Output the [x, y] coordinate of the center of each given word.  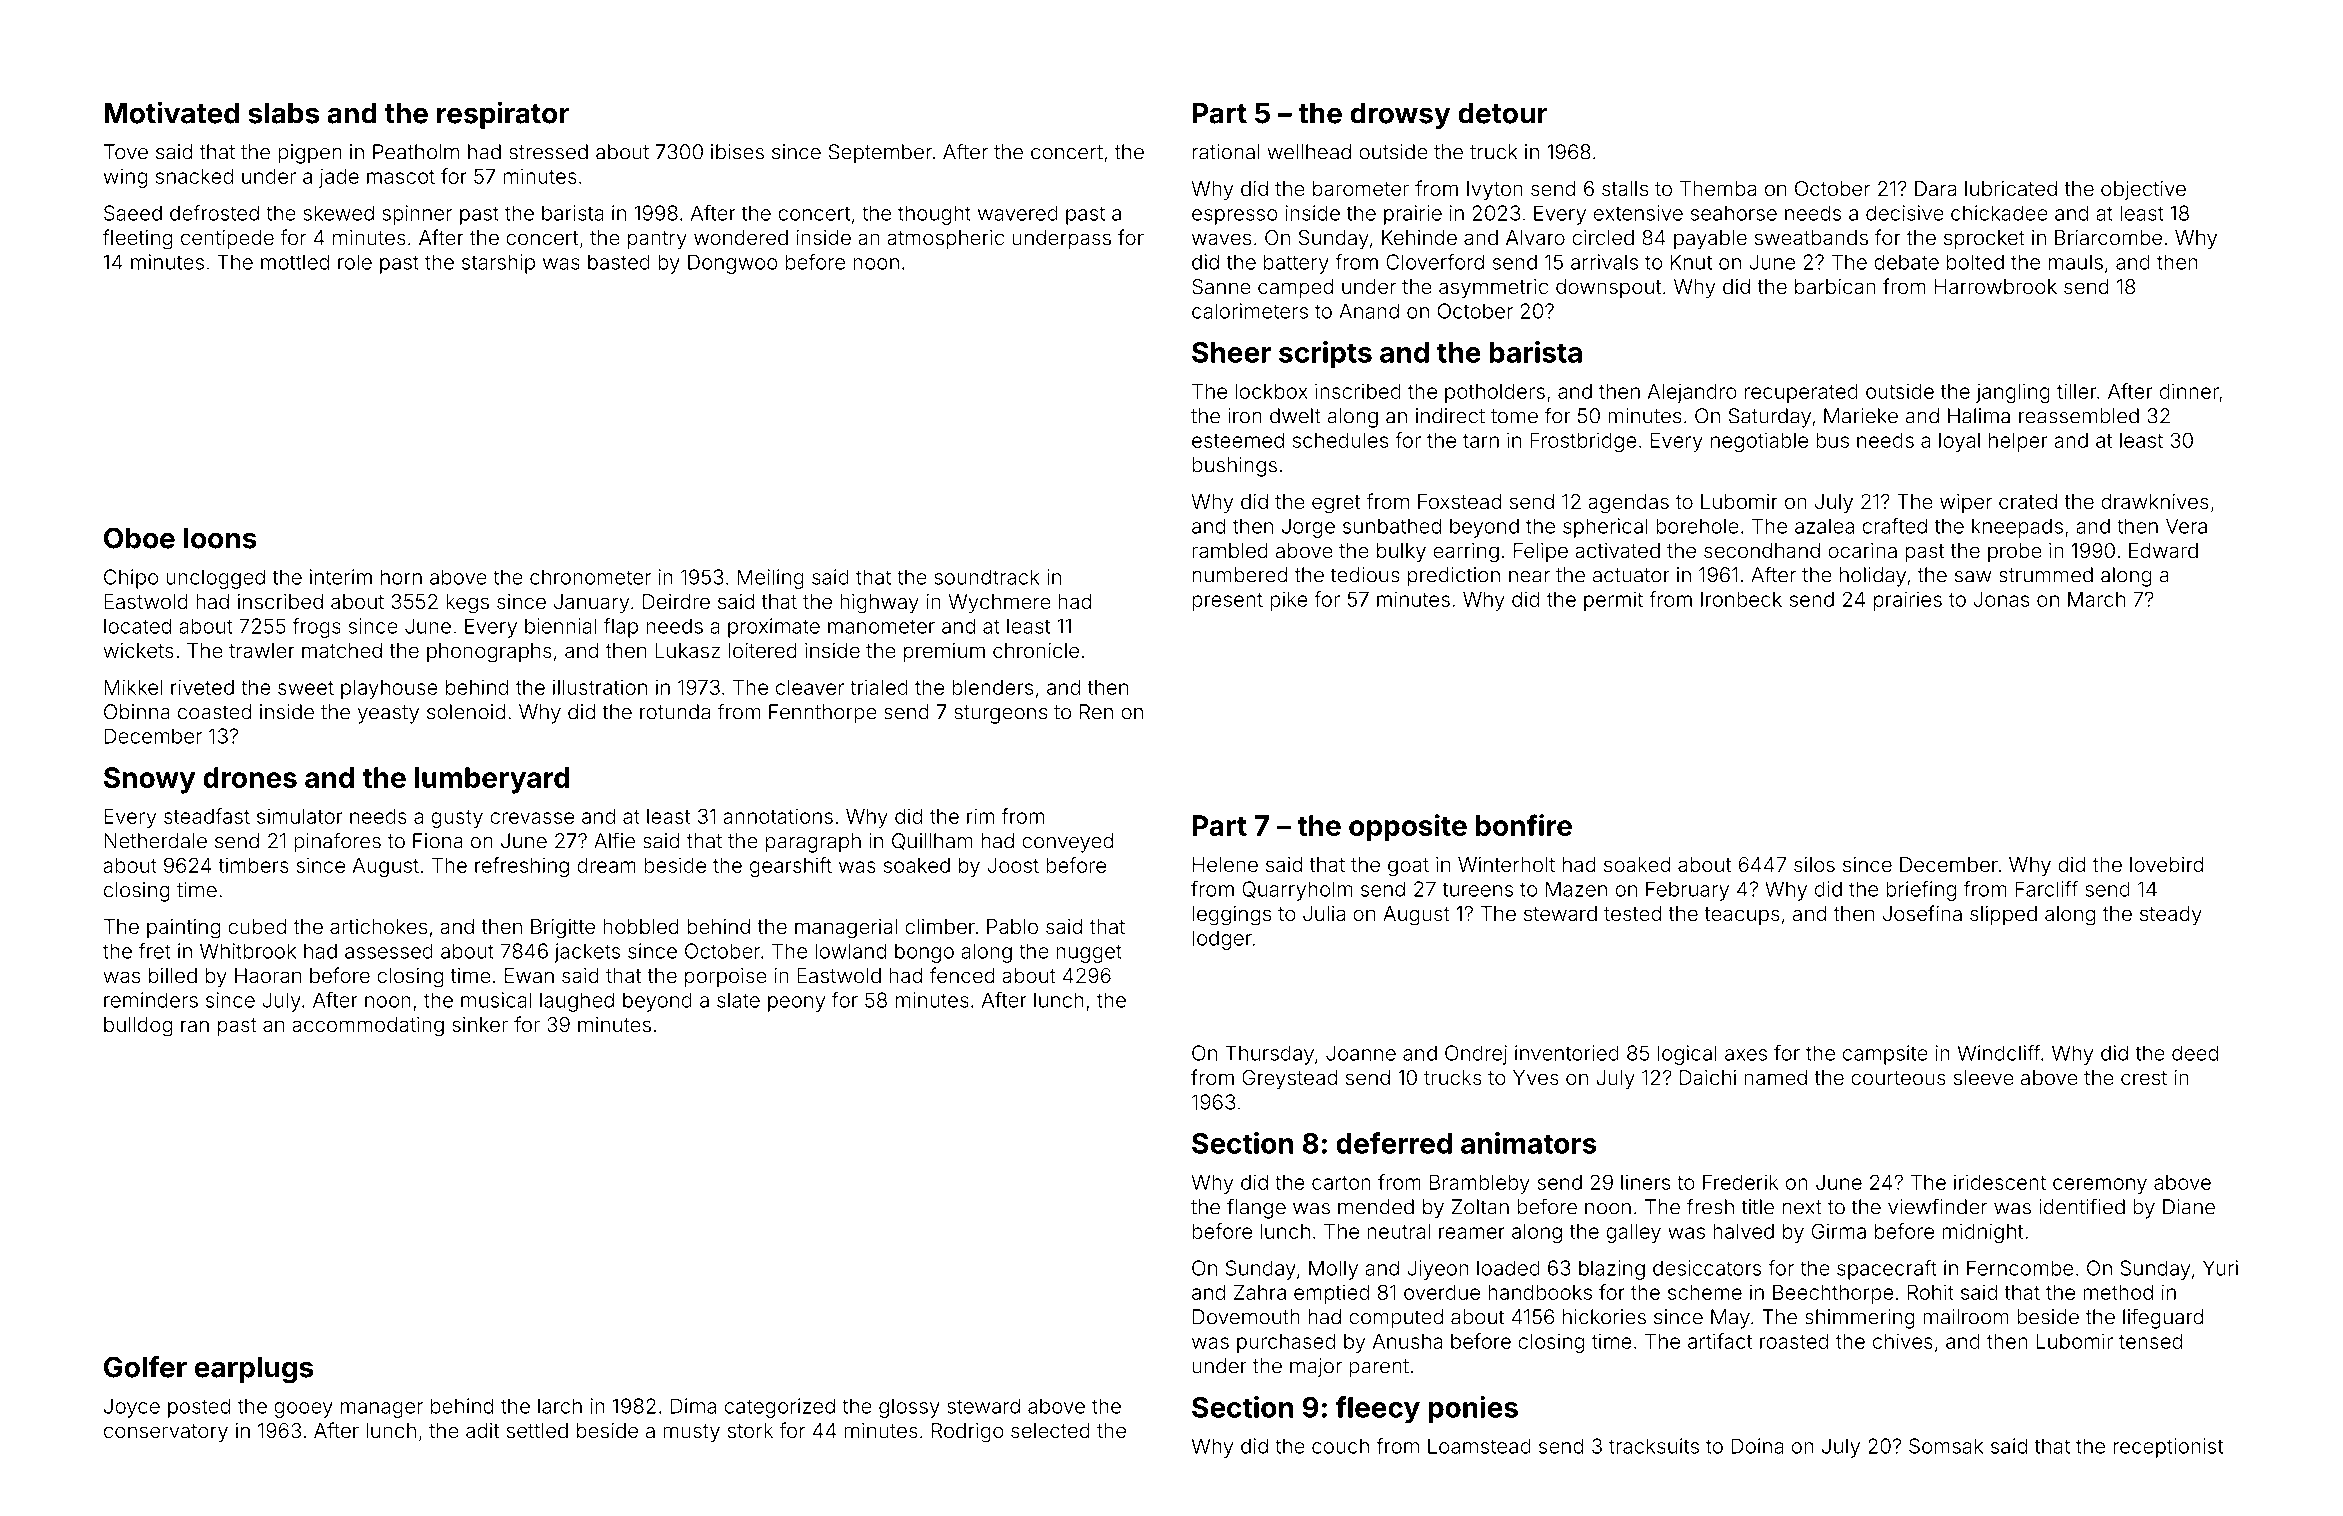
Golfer [145, 1367]
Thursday [1269, 1055]
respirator [503, 115]
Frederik [1741, 1182]
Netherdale [155, 841]
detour [1502, 113]
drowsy [1400, 116]
